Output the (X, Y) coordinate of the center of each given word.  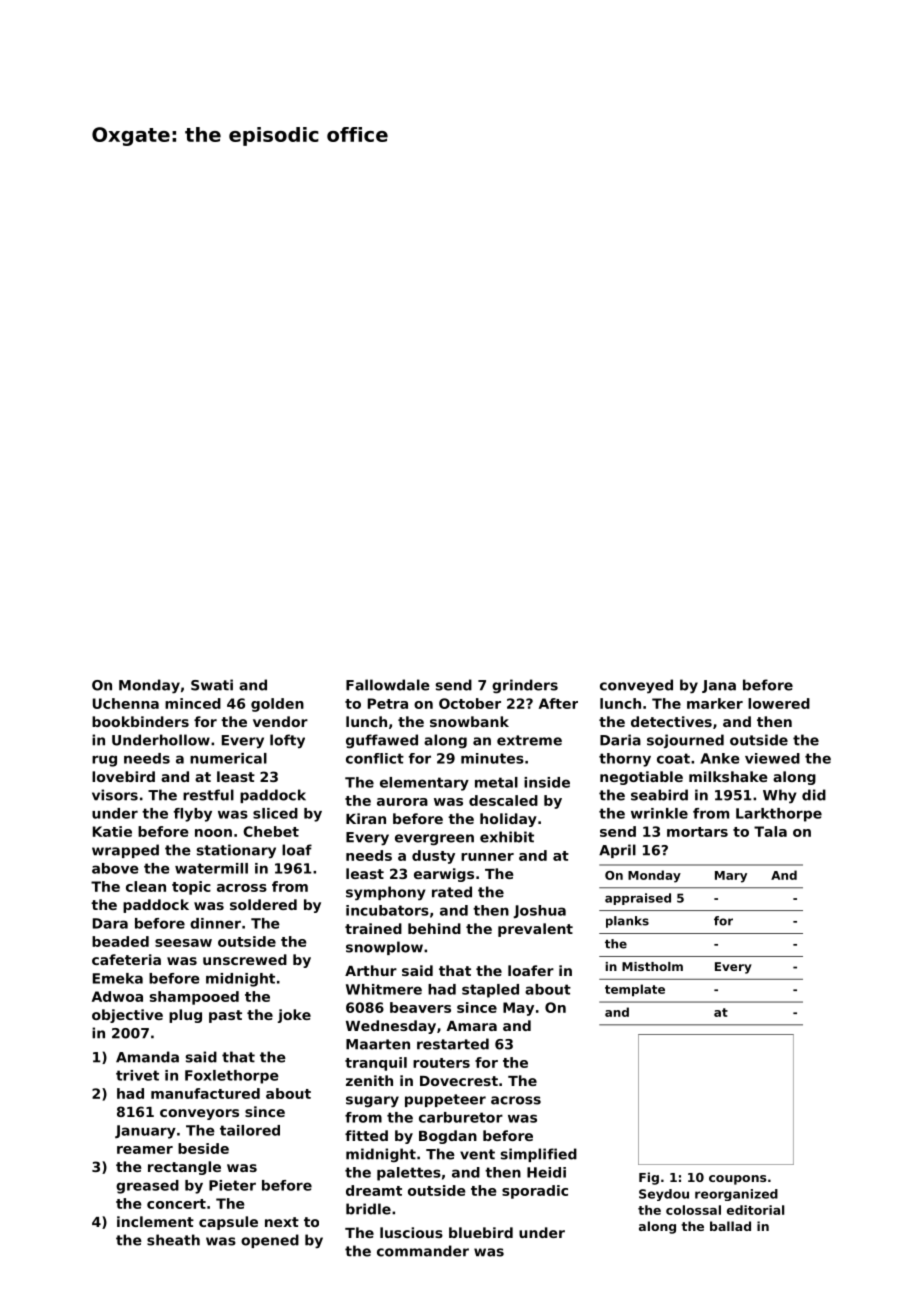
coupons (737, 1180)
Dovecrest (459, 1081)
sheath (173, 1240)
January (145, 1132)
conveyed (636, 686)
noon (213, 833)
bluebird (481, 1232)
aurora (402, 802)
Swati (212, 685)
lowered (779, 703)
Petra (388, 703)
